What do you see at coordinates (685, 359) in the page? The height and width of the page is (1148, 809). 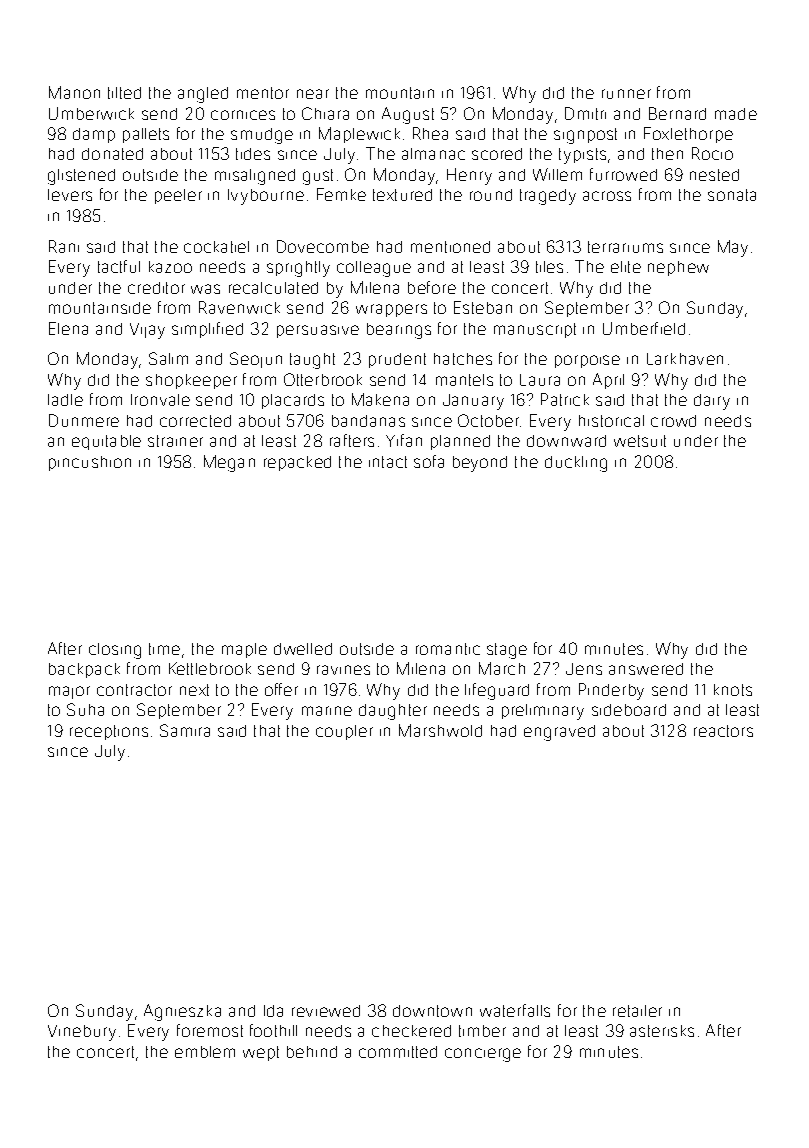 I see `Larkhaven` at bounding box center [685, 359].
